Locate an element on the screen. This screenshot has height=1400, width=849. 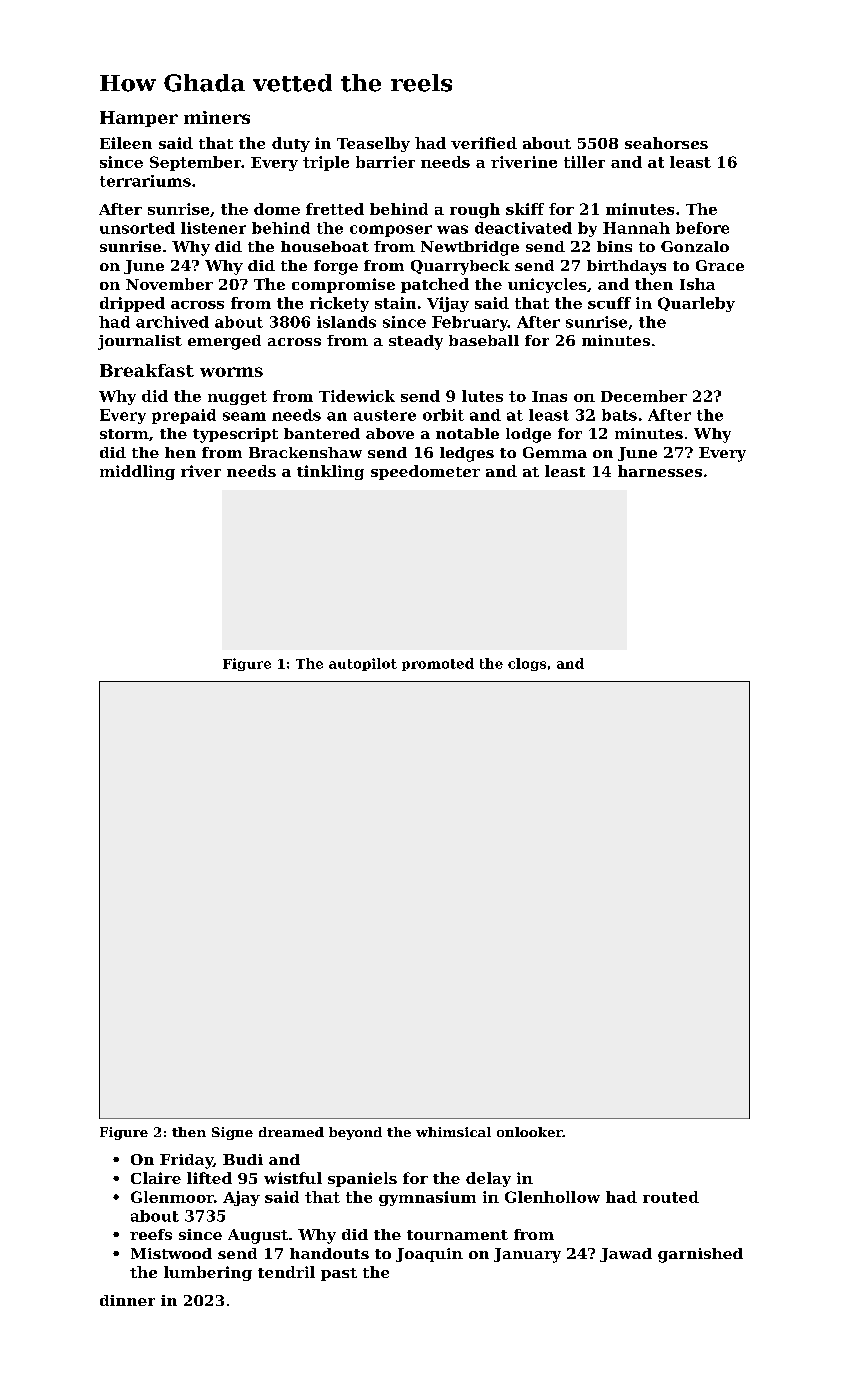
Hamper is located at coordinates (139, 119).
